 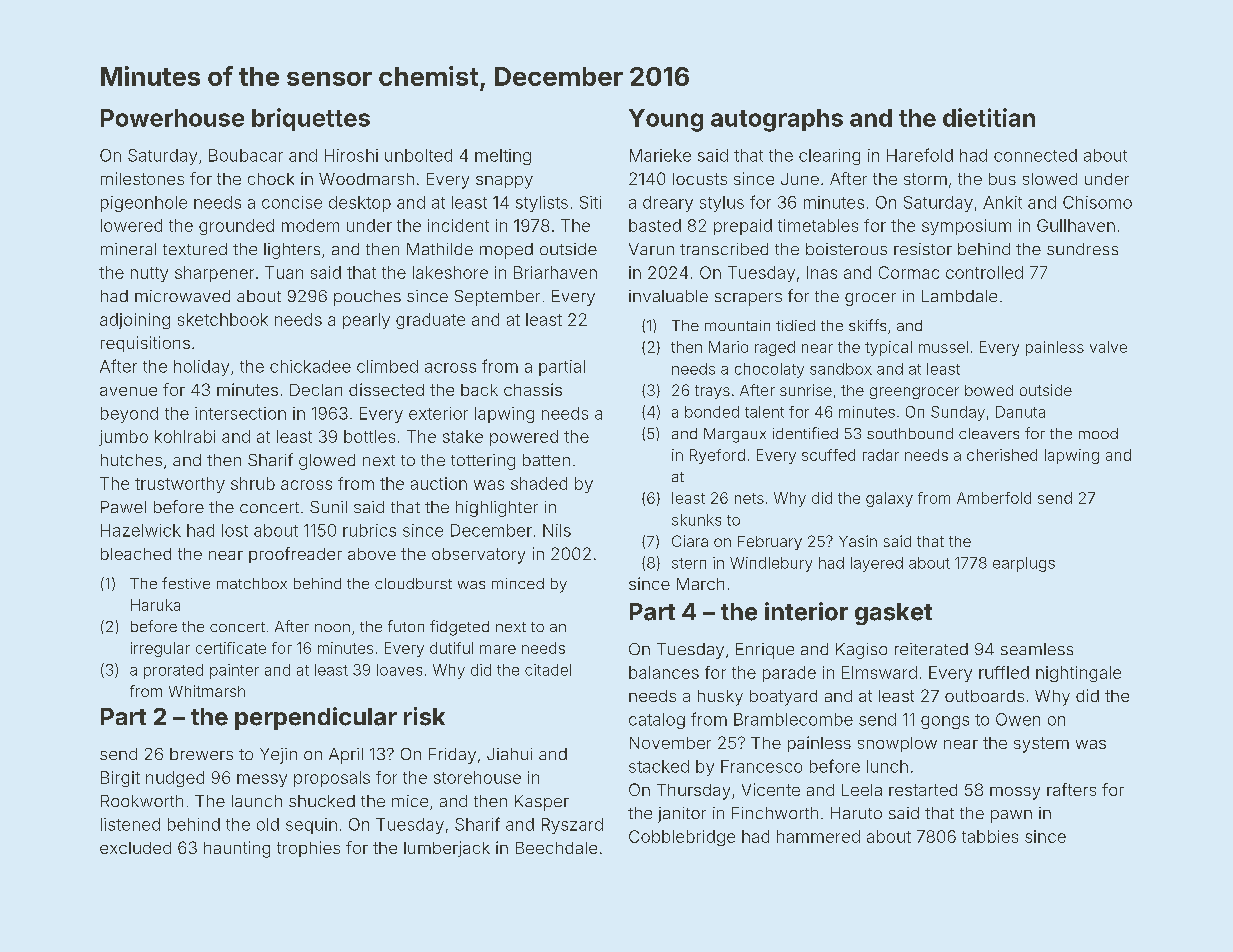 What do you see at coordinates (989, 117) in the page?
I see `dietitian` at bounding box center [989, 117].
